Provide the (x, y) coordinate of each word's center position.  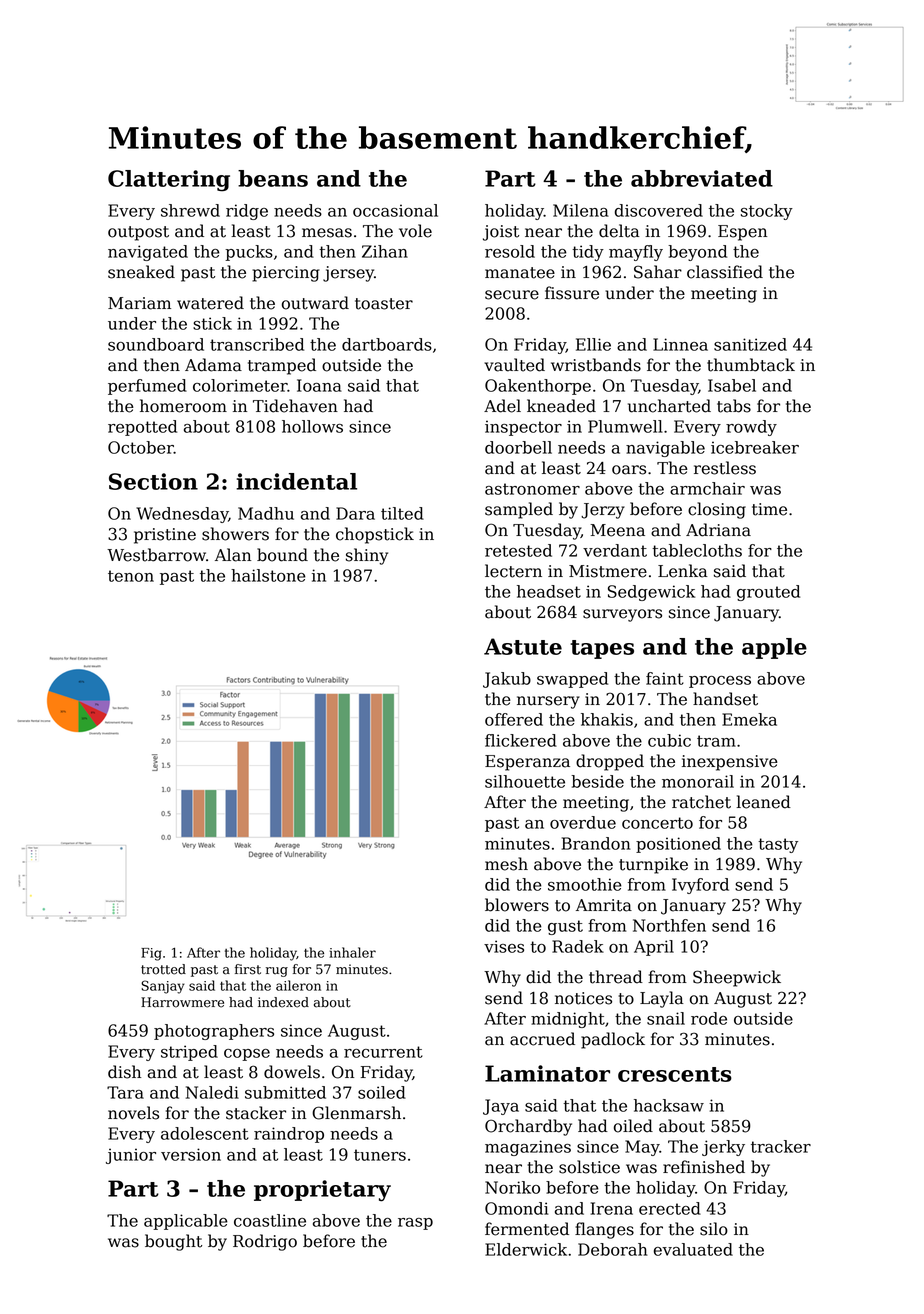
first (248, 969)
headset (549, 591)
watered (210, 303)
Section (153, 481)
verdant (615, 550)
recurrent (383, 1052)
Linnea (680, 344)
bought (173, 1242)
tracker (781, 1146)
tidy (588, 253)
